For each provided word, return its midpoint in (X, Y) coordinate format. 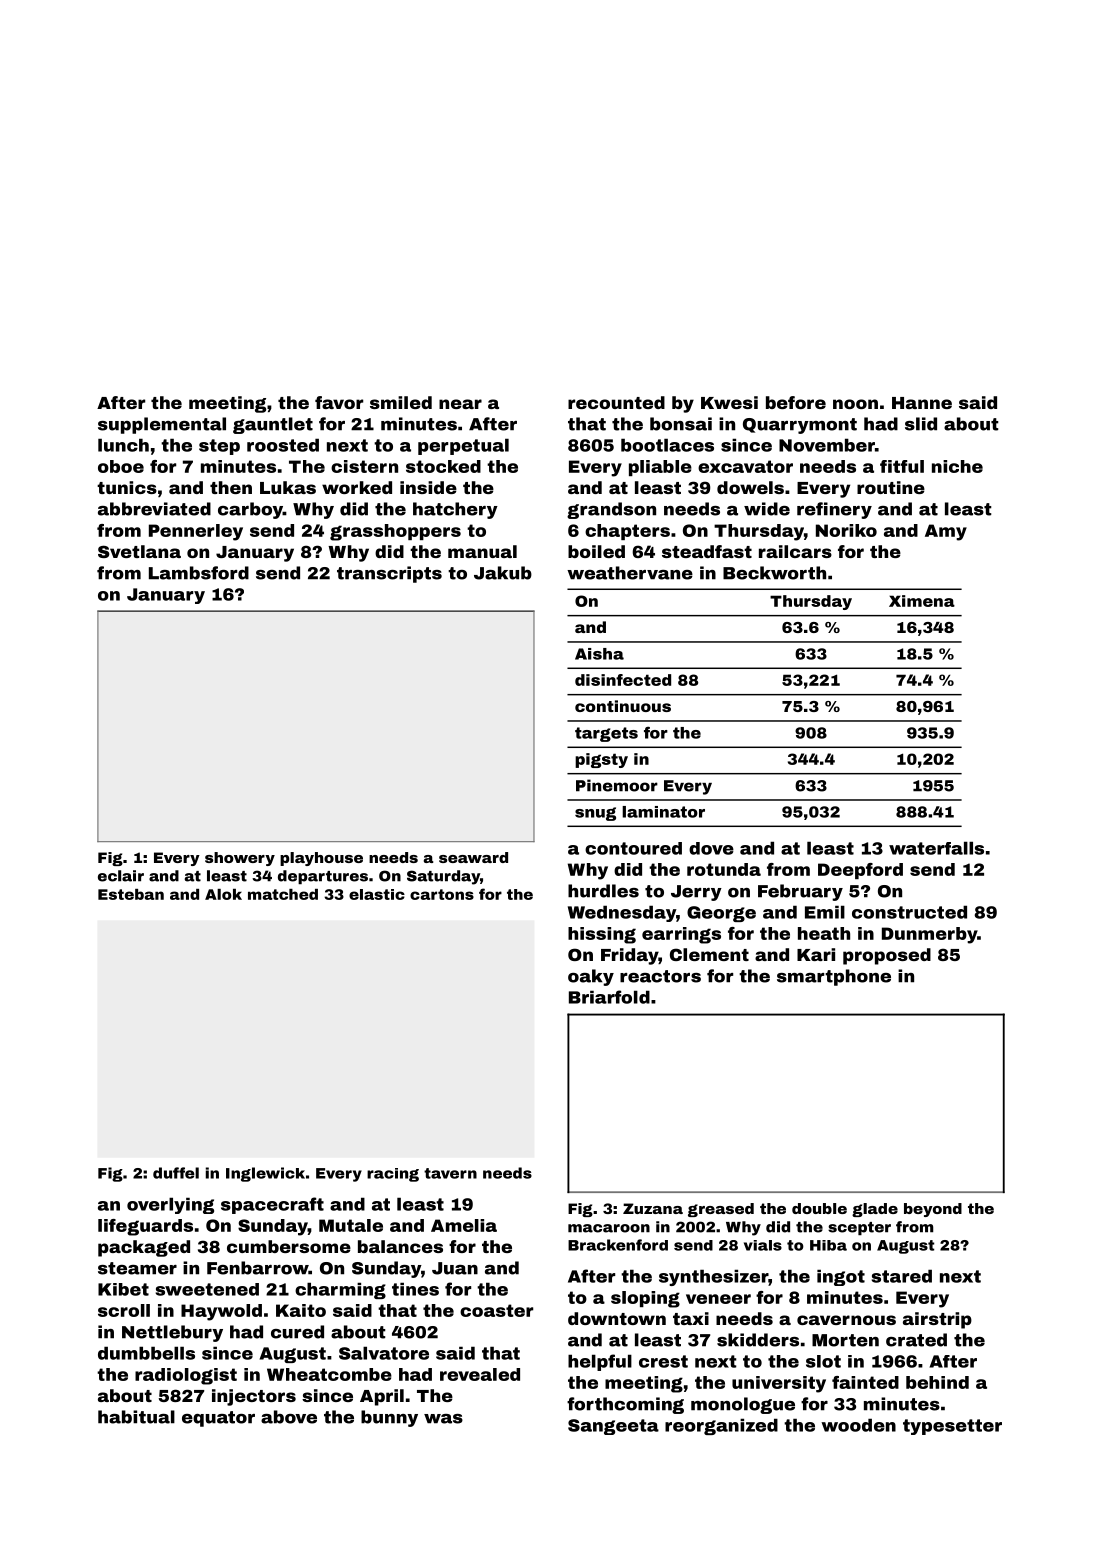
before (796, 402)
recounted (616, 402)
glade (875, 1210)
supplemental (162, 425)
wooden (858, 1425)
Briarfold (609, 997)
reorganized (721, 1426)
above (289, 1417)
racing (393, 1175)
